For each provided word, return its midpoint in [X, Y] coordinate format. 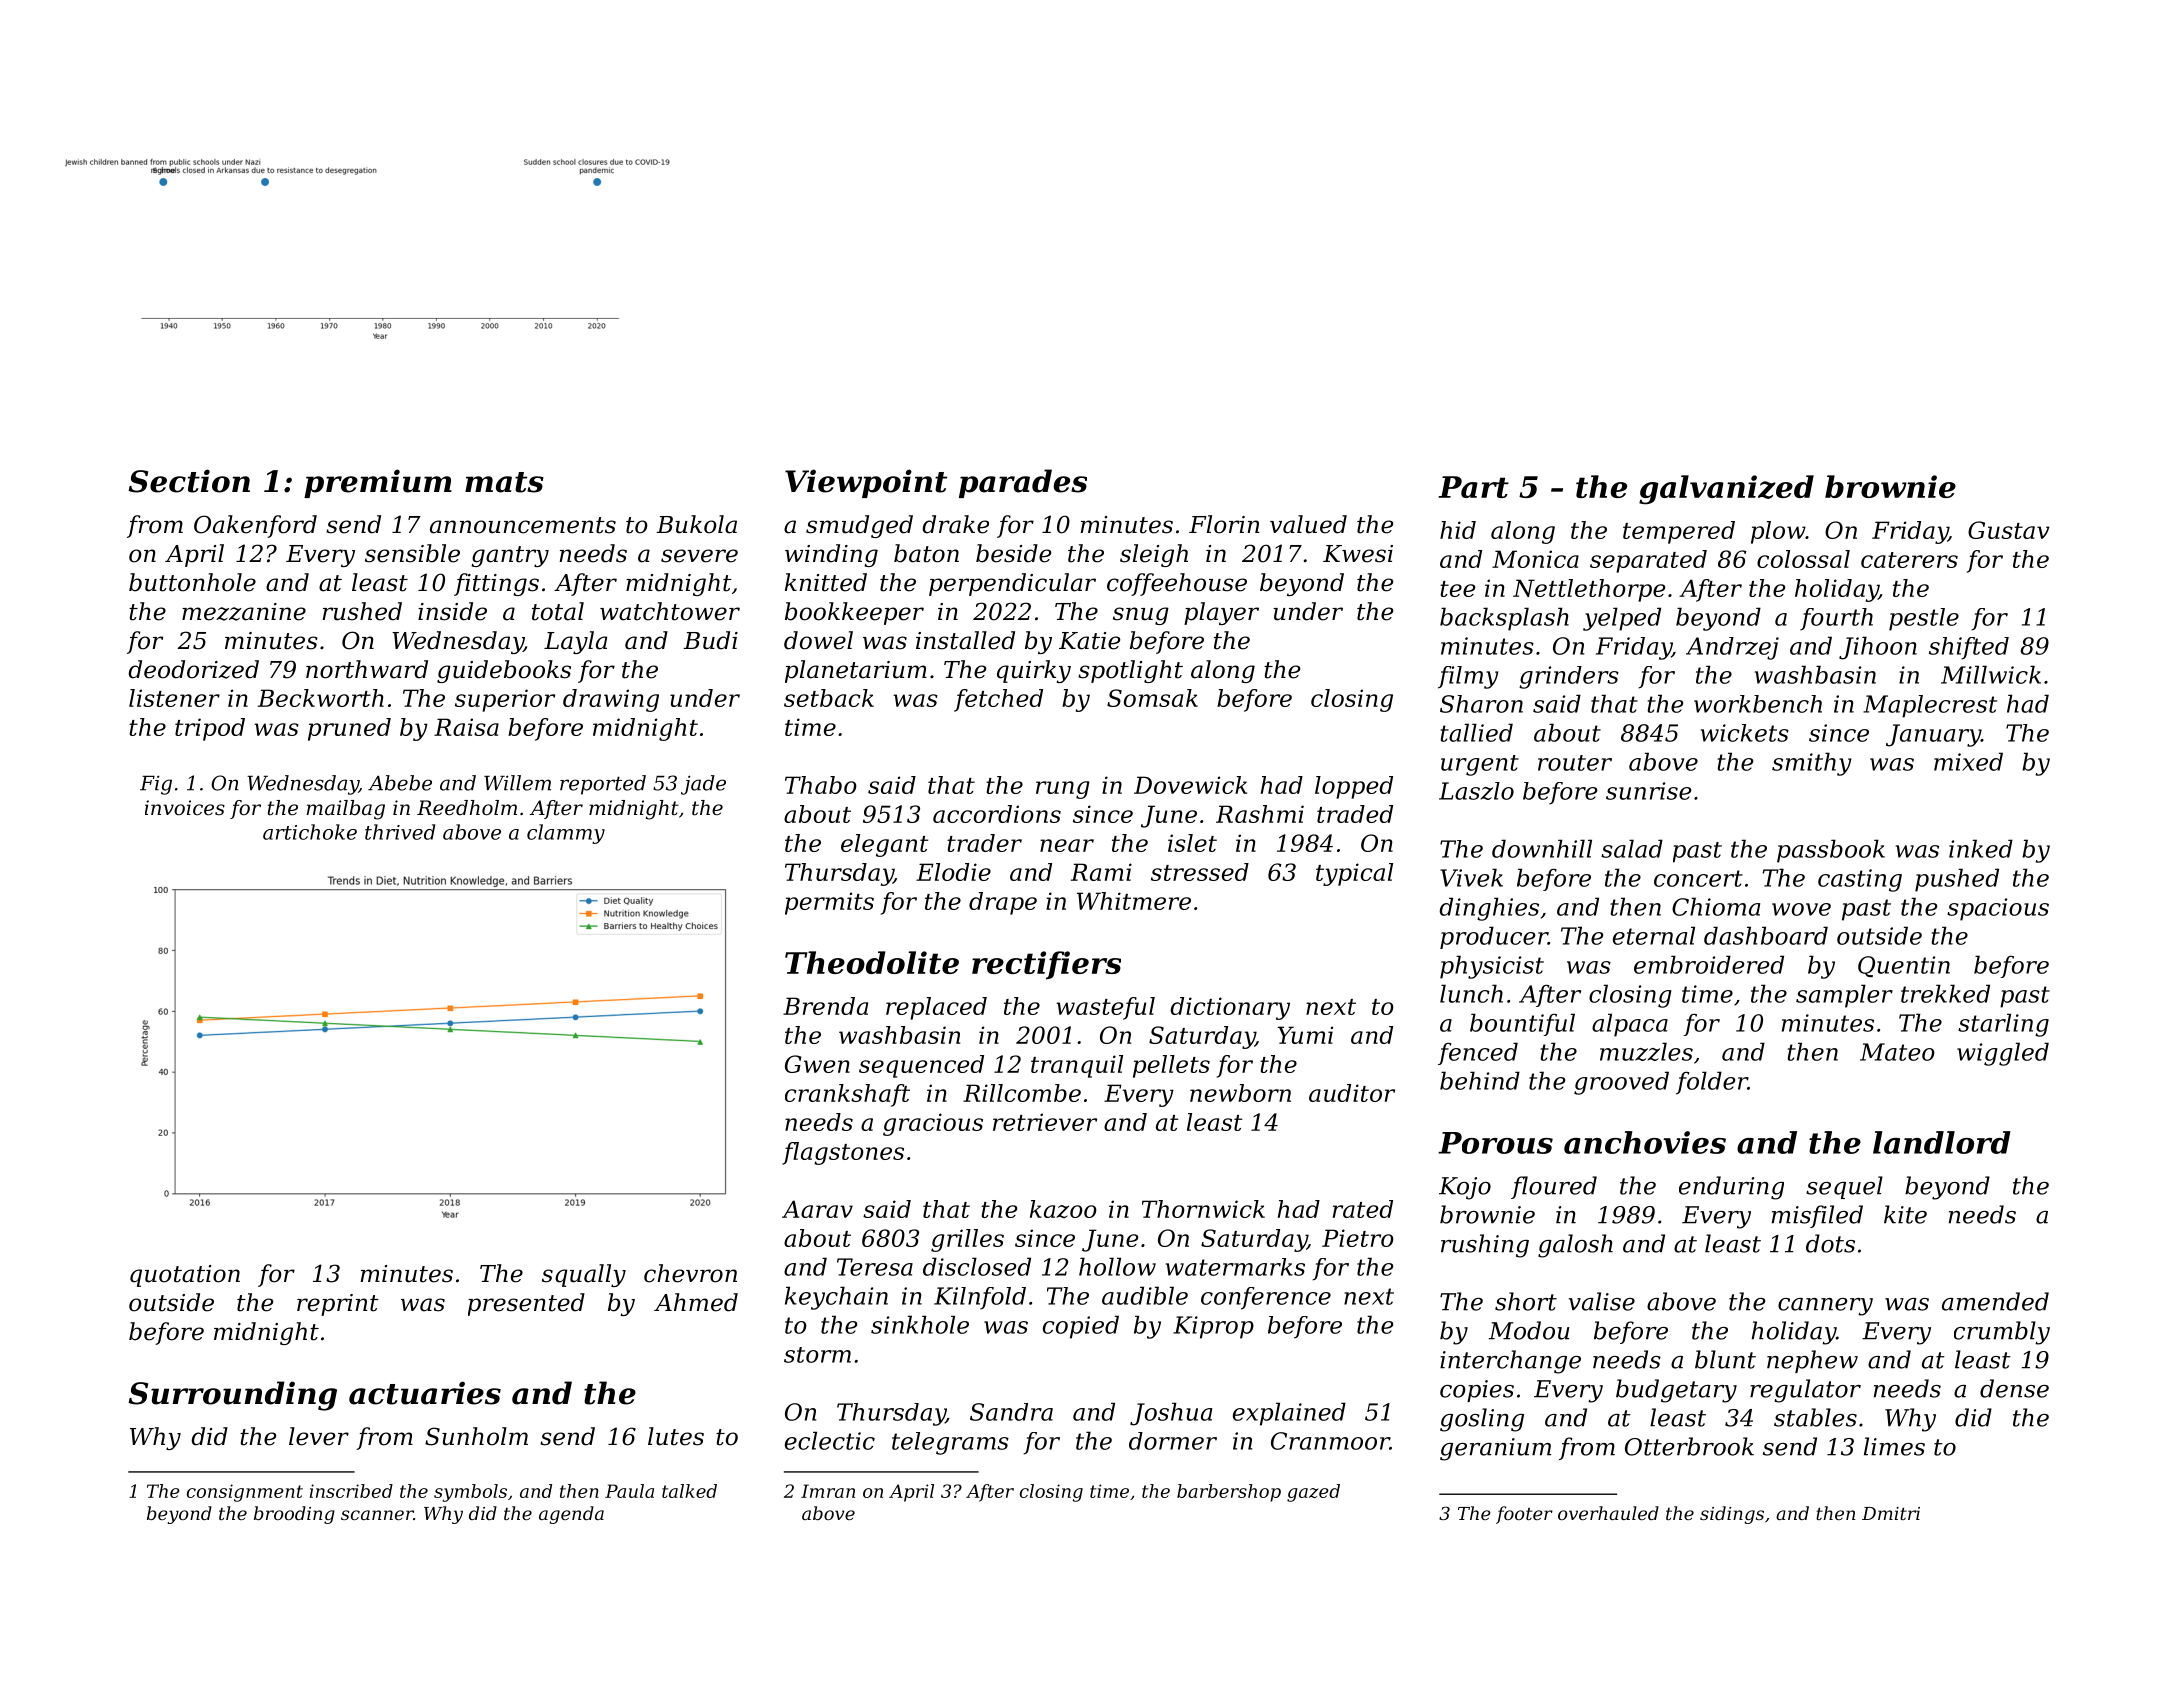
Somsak [1152, 698]
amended [1995, 1301]
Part [1473, 487]
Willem [517, 783]
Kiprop [1213, 1327]
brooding [294, 1515]
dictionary [1230, 1008]
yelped [1622, 619]
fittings [496, 584]
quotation [185, 1276]
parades [1023, 483]
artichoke [310, 832]
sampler [1844, 996]
